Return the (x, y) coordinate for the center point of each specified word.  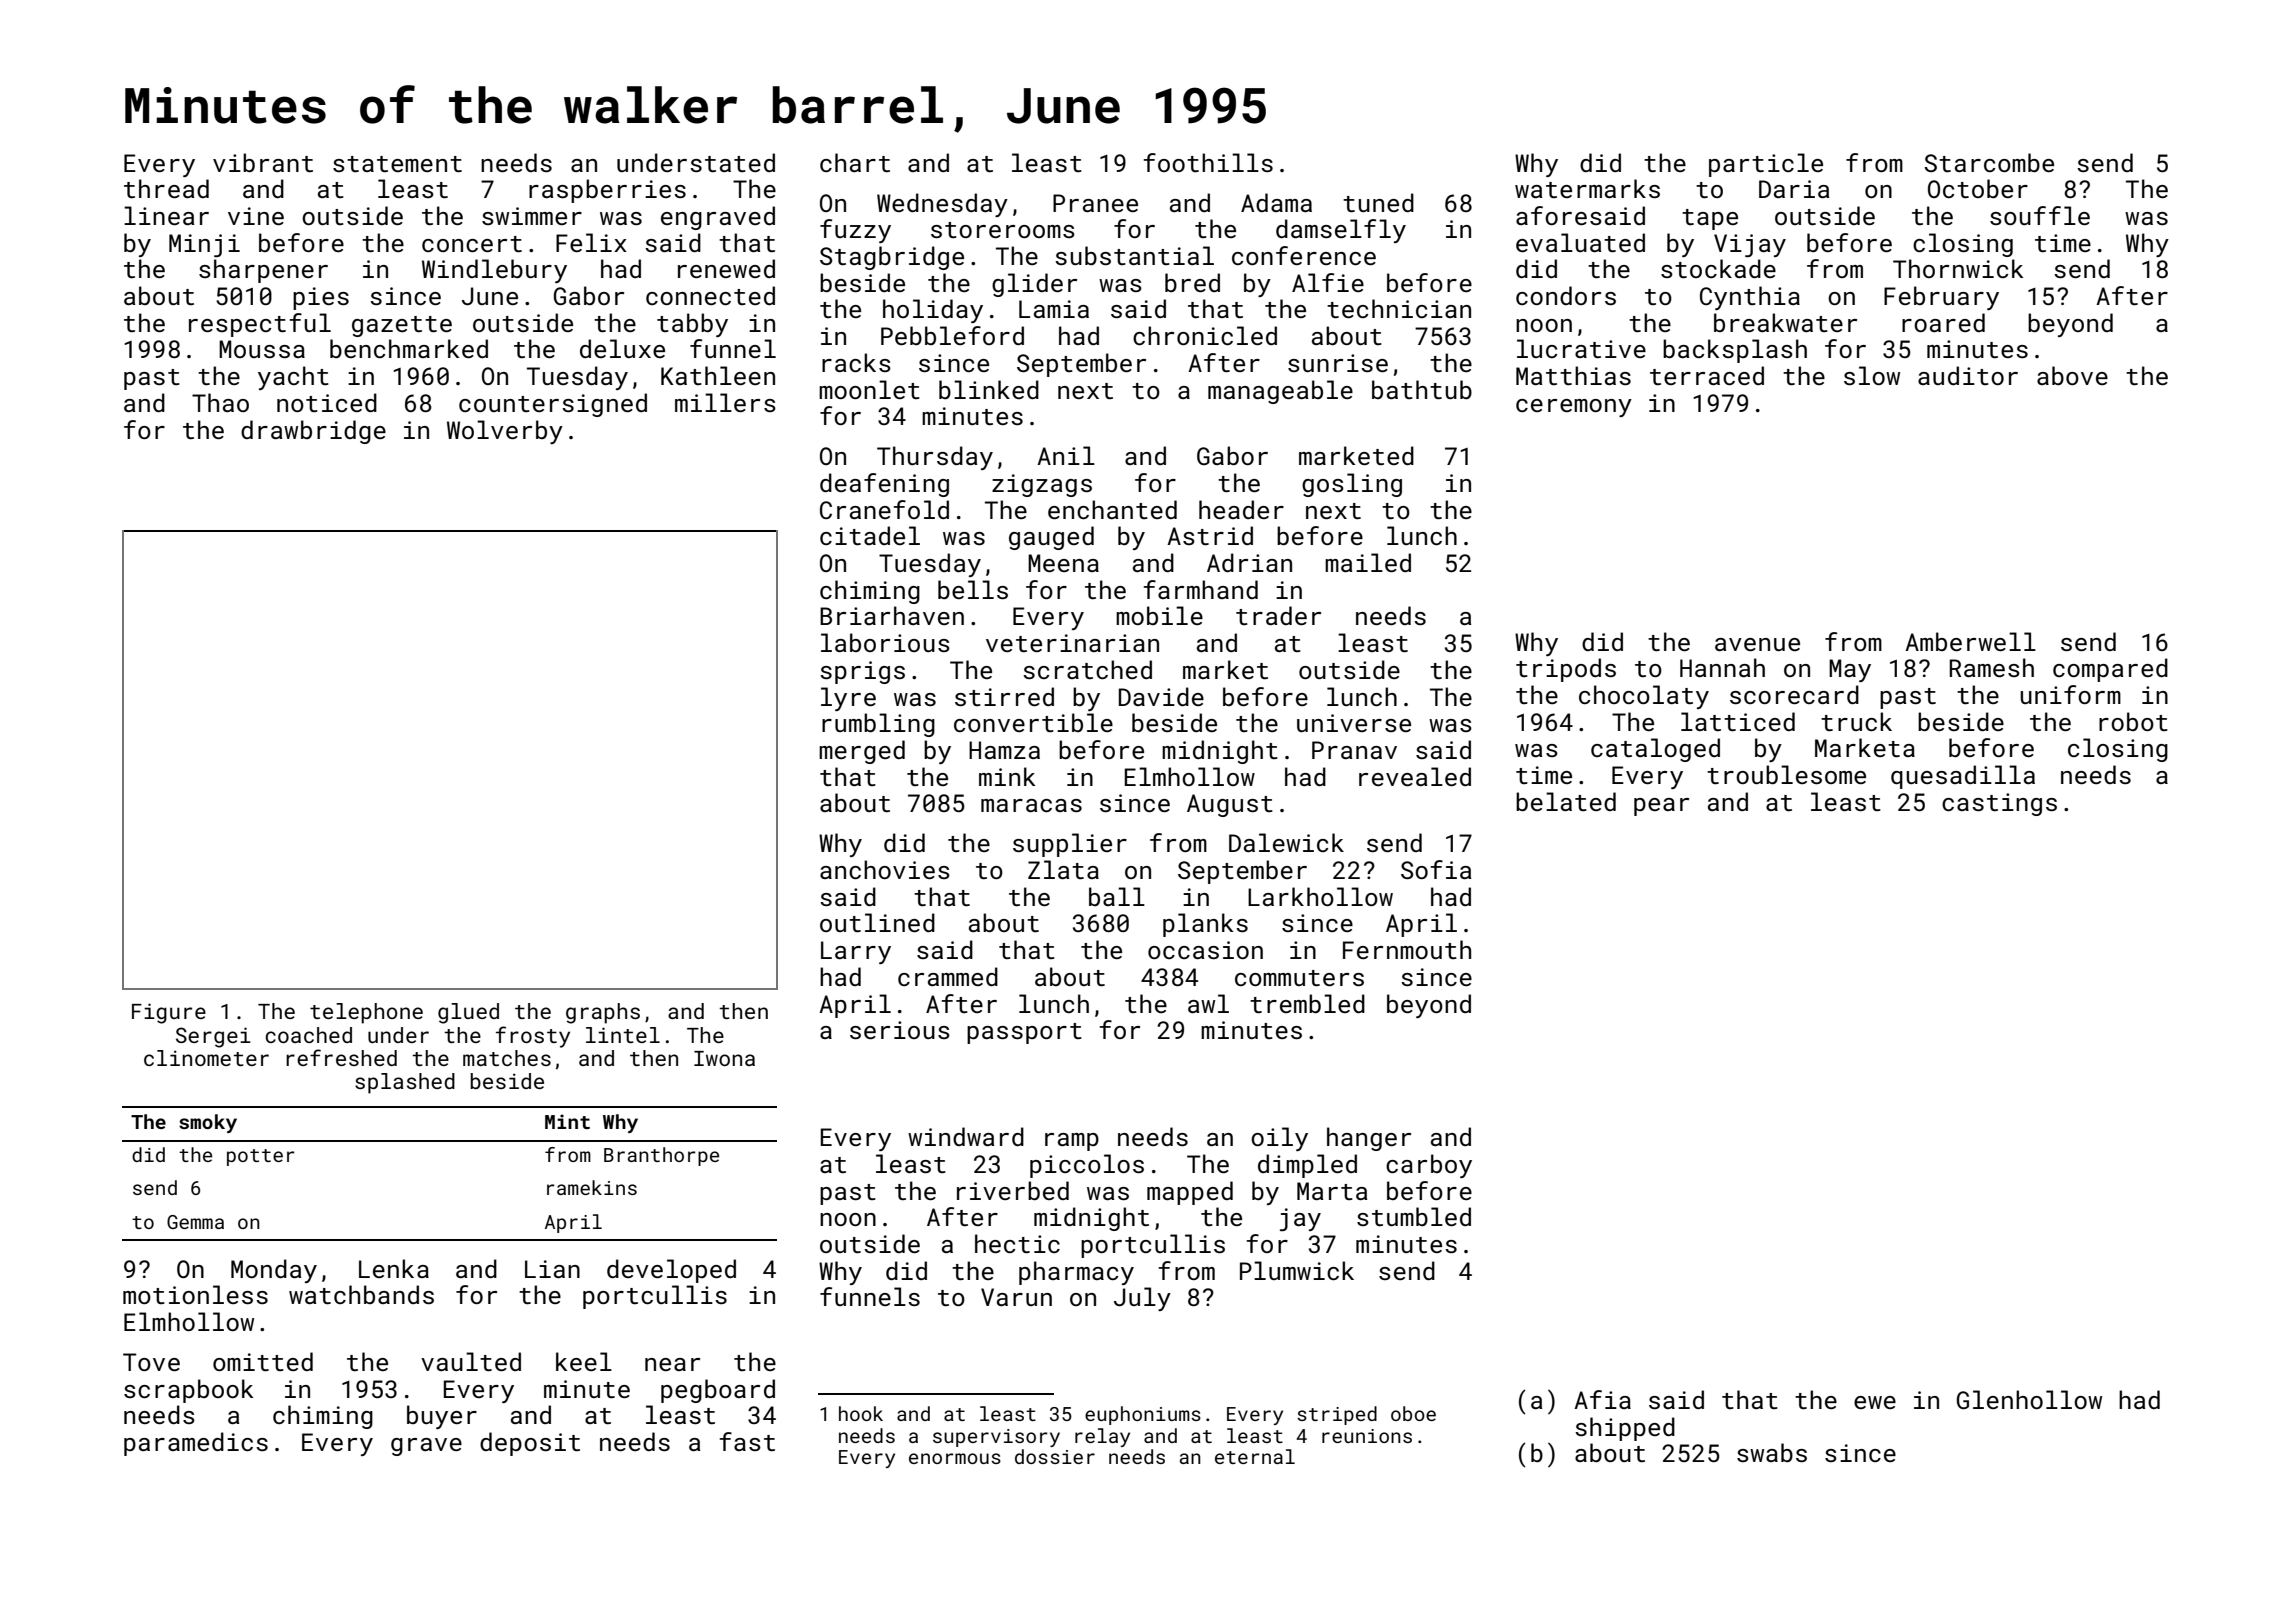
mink (1007, 776)
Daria (1794, 189)
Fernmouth (1407, 949)
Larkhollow (1320, 896)
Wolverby (505, 432)
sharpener (263, 271)
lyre (848, 699)
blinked (989, 389)
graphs (603, 1013)
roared (1943, 322)
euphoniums (1143, 1415)
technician (1399, 308)
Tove (151, 1362)
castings (1999, 804)
